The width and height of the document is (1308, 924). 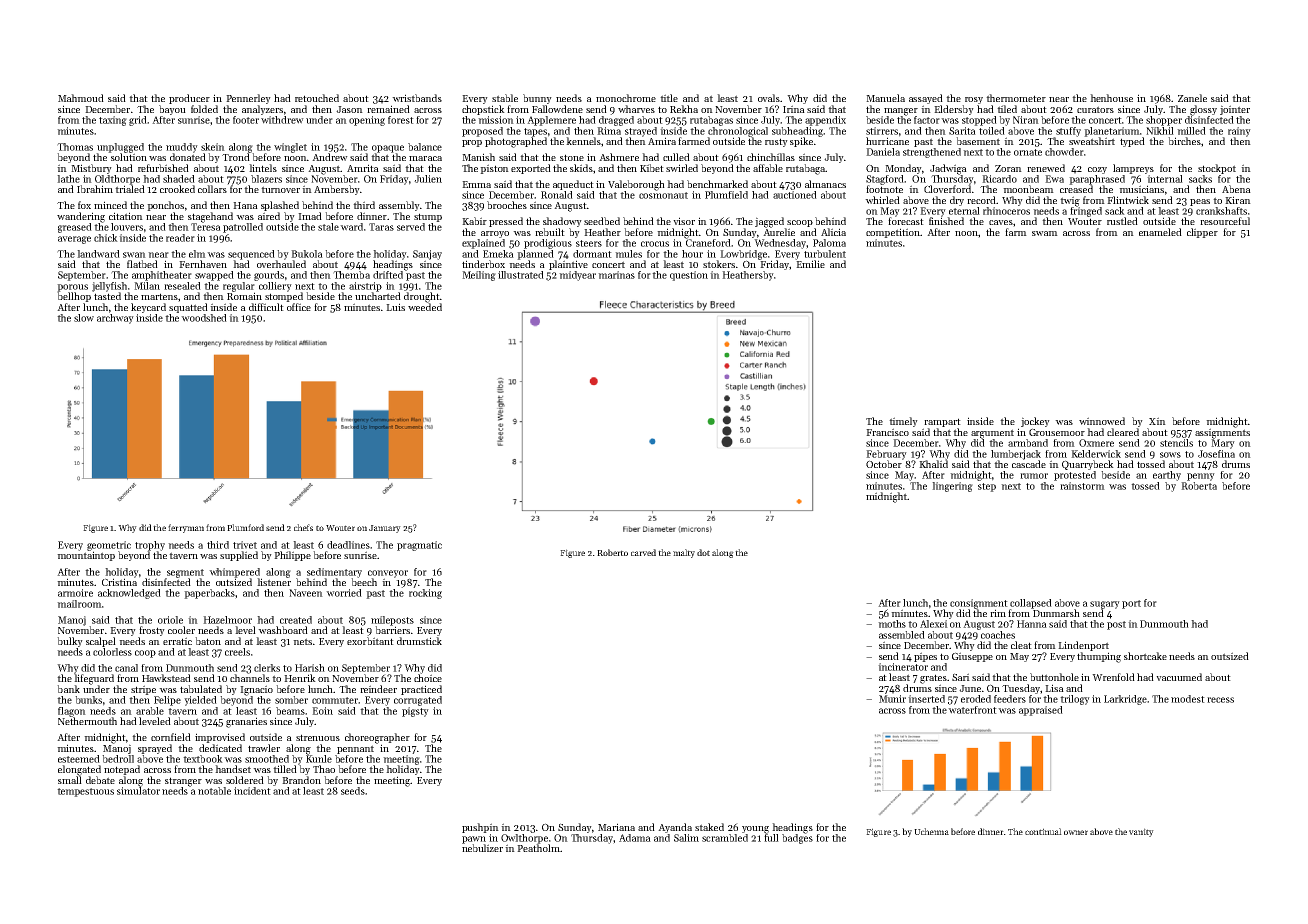 What do you see at coordinates (1102, 421) in the document?
I see `winnowed` at bounding box center [1102, 421].
